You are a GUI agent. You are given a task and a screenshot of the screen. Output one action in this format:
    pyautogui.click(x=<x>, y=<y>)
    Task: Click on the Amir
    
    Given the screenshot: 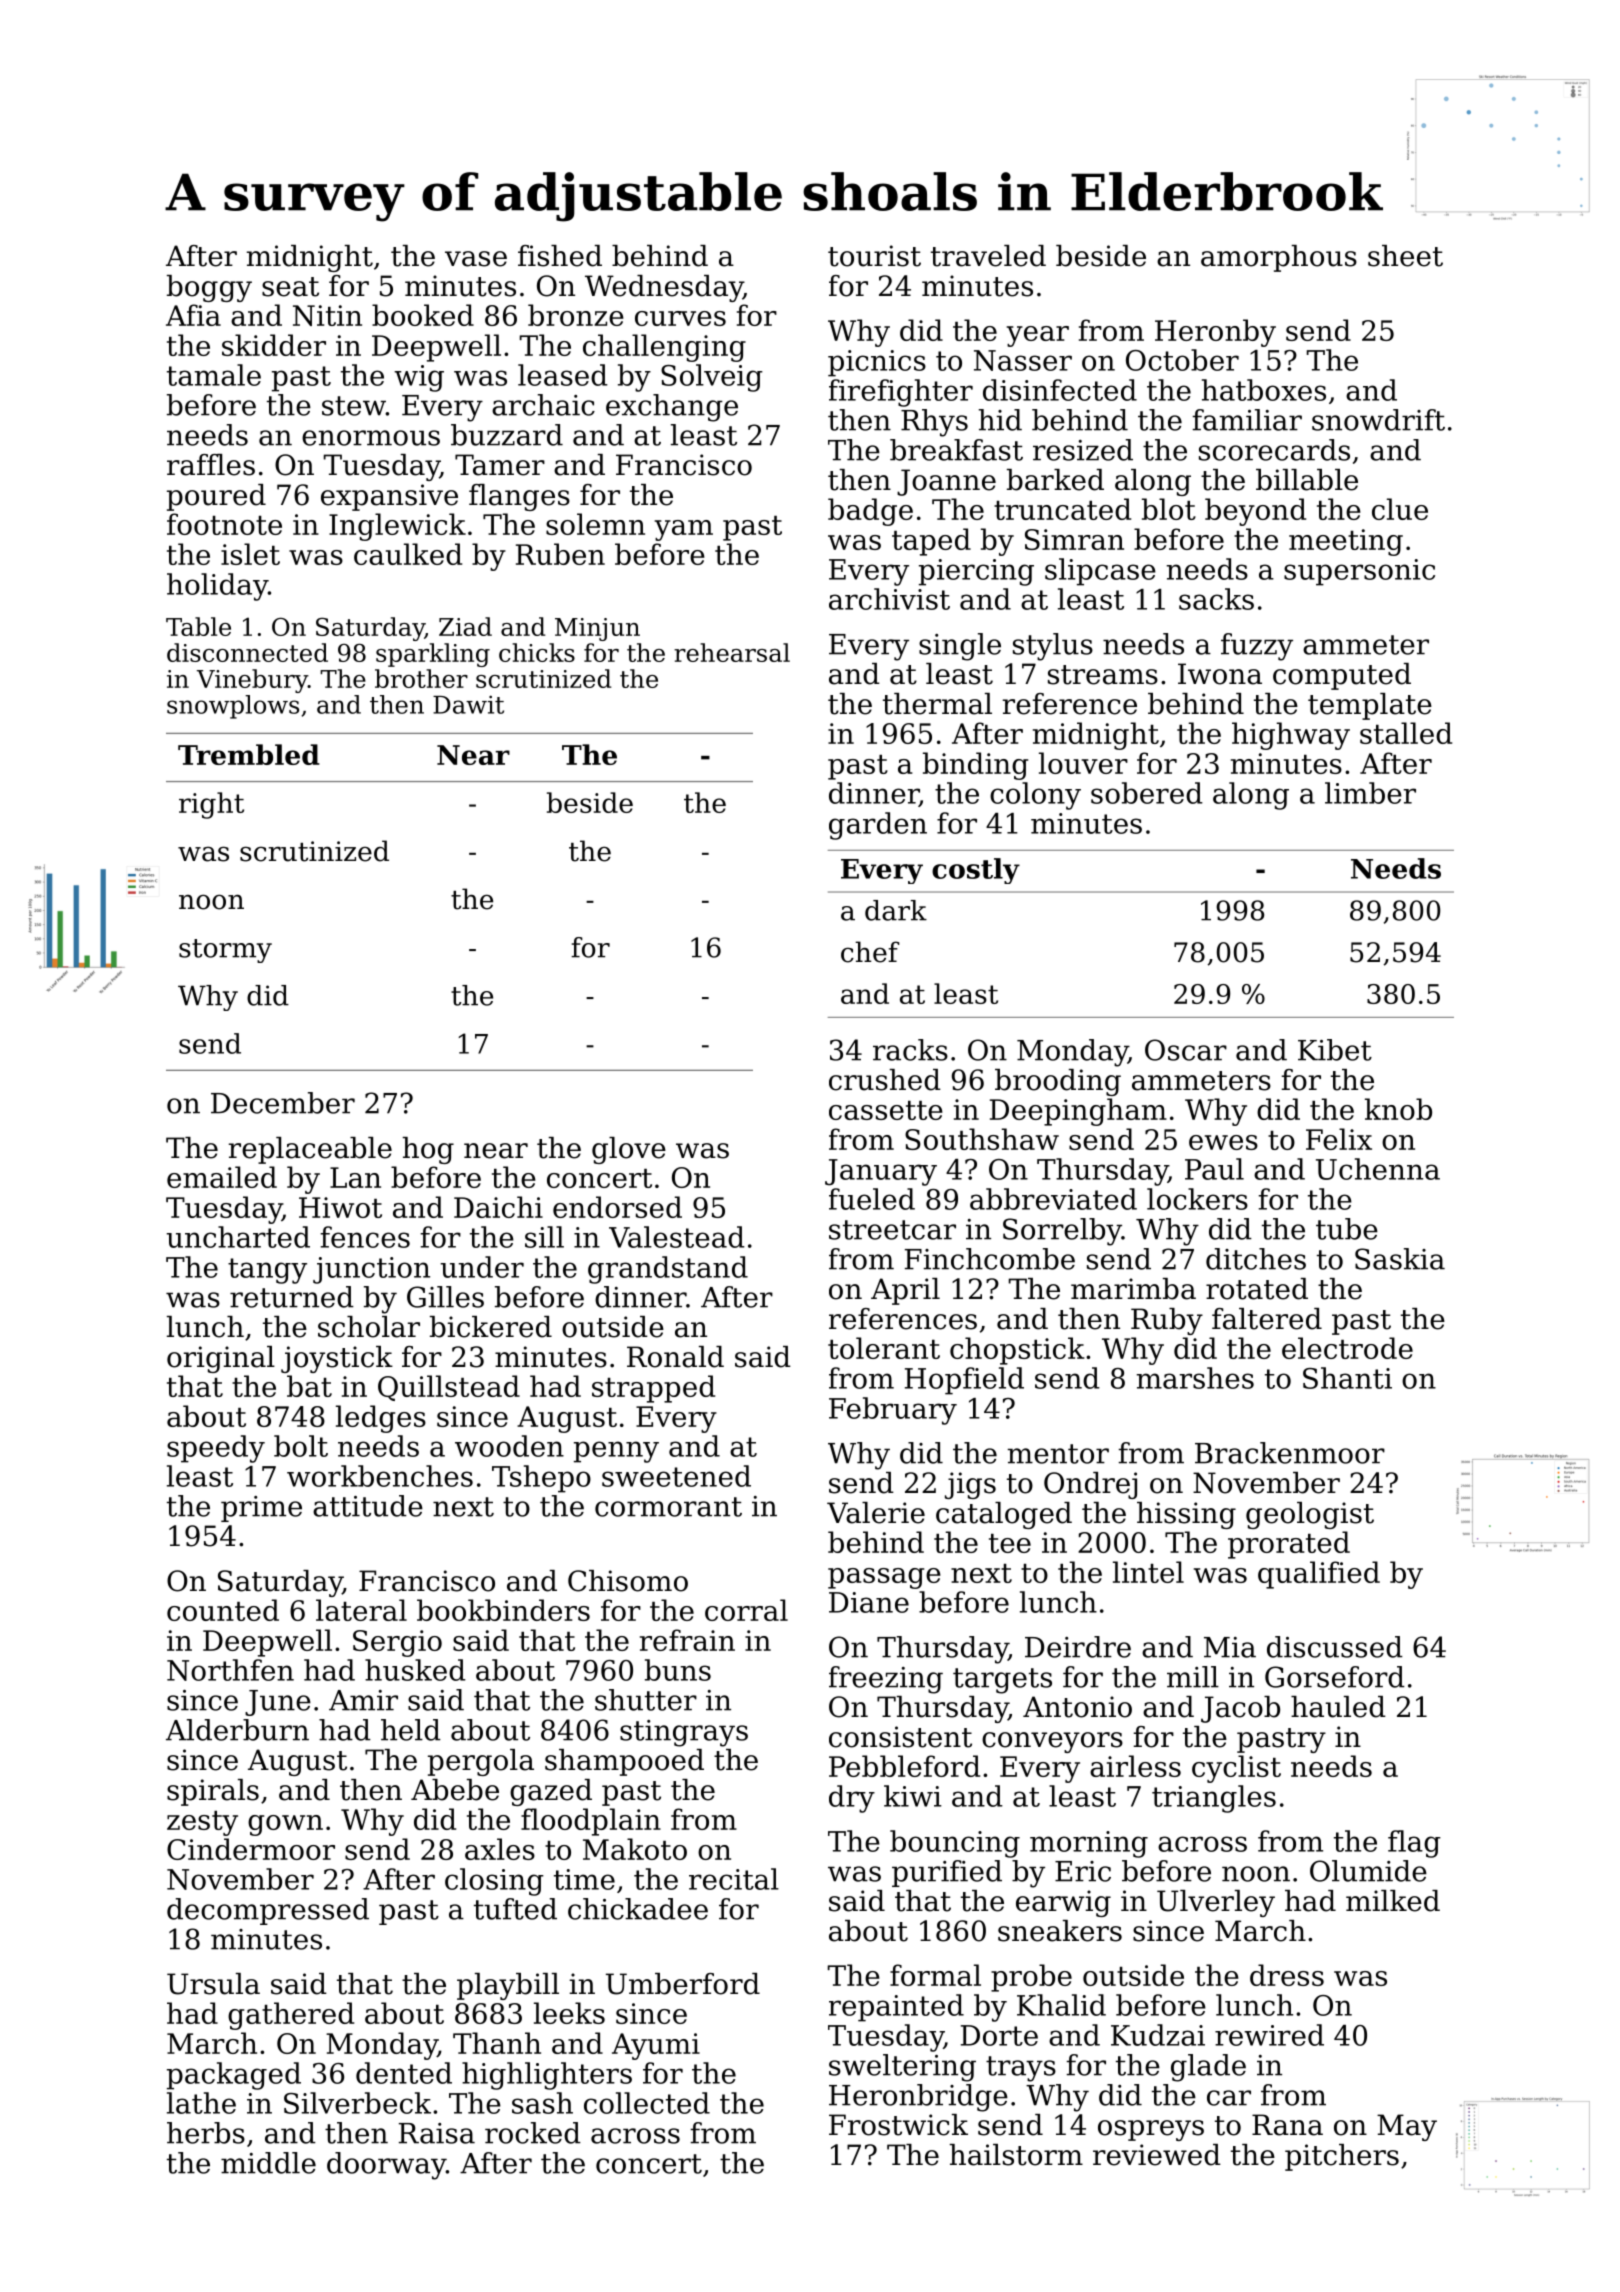 What is the action you would take?
    pyautogui.click(x=363, y=1700)
